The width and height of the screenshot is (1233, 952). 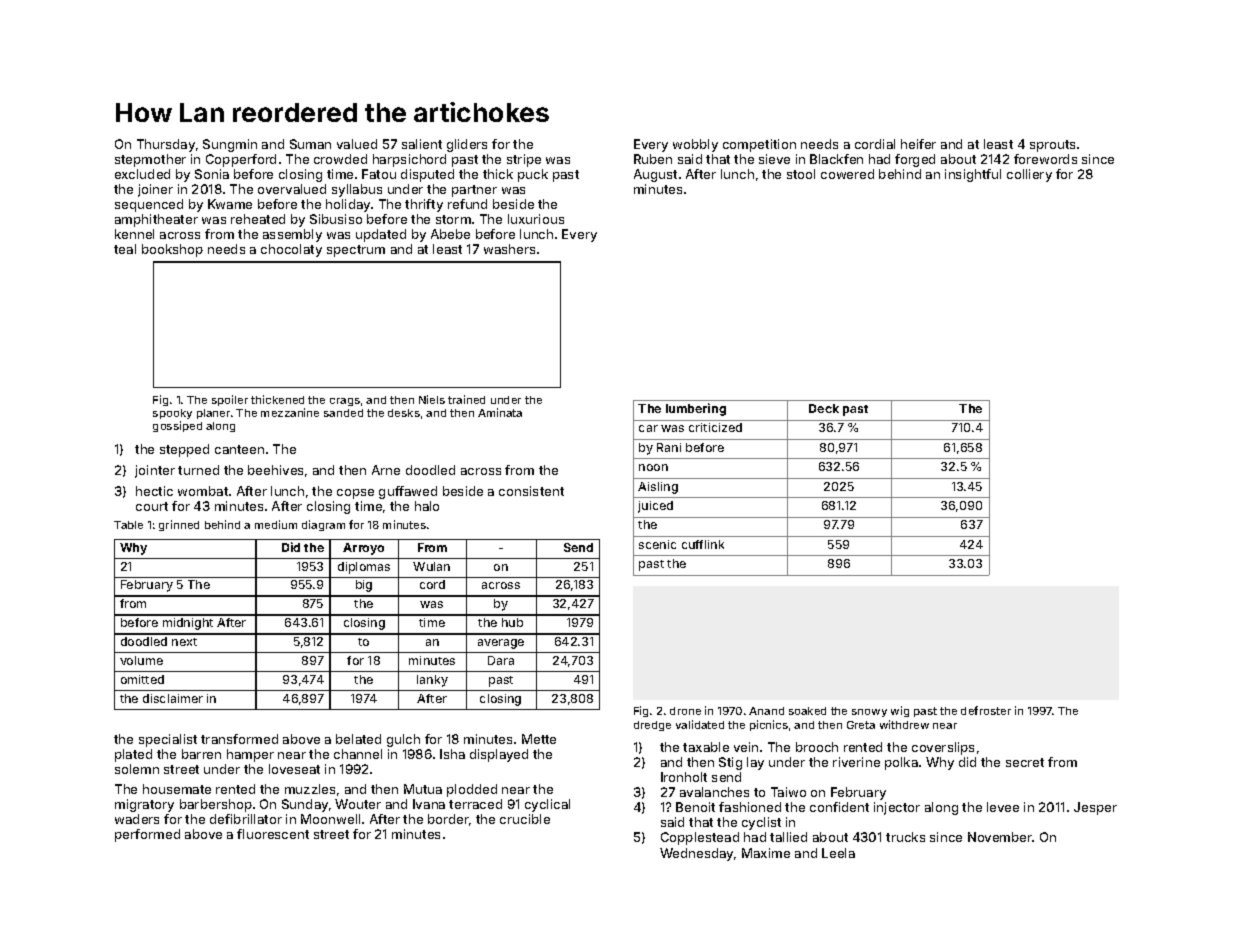 What do you see at coordinates (986, 710) in the screenshot?
I see `defroster` at bounding box center [986, 710].
